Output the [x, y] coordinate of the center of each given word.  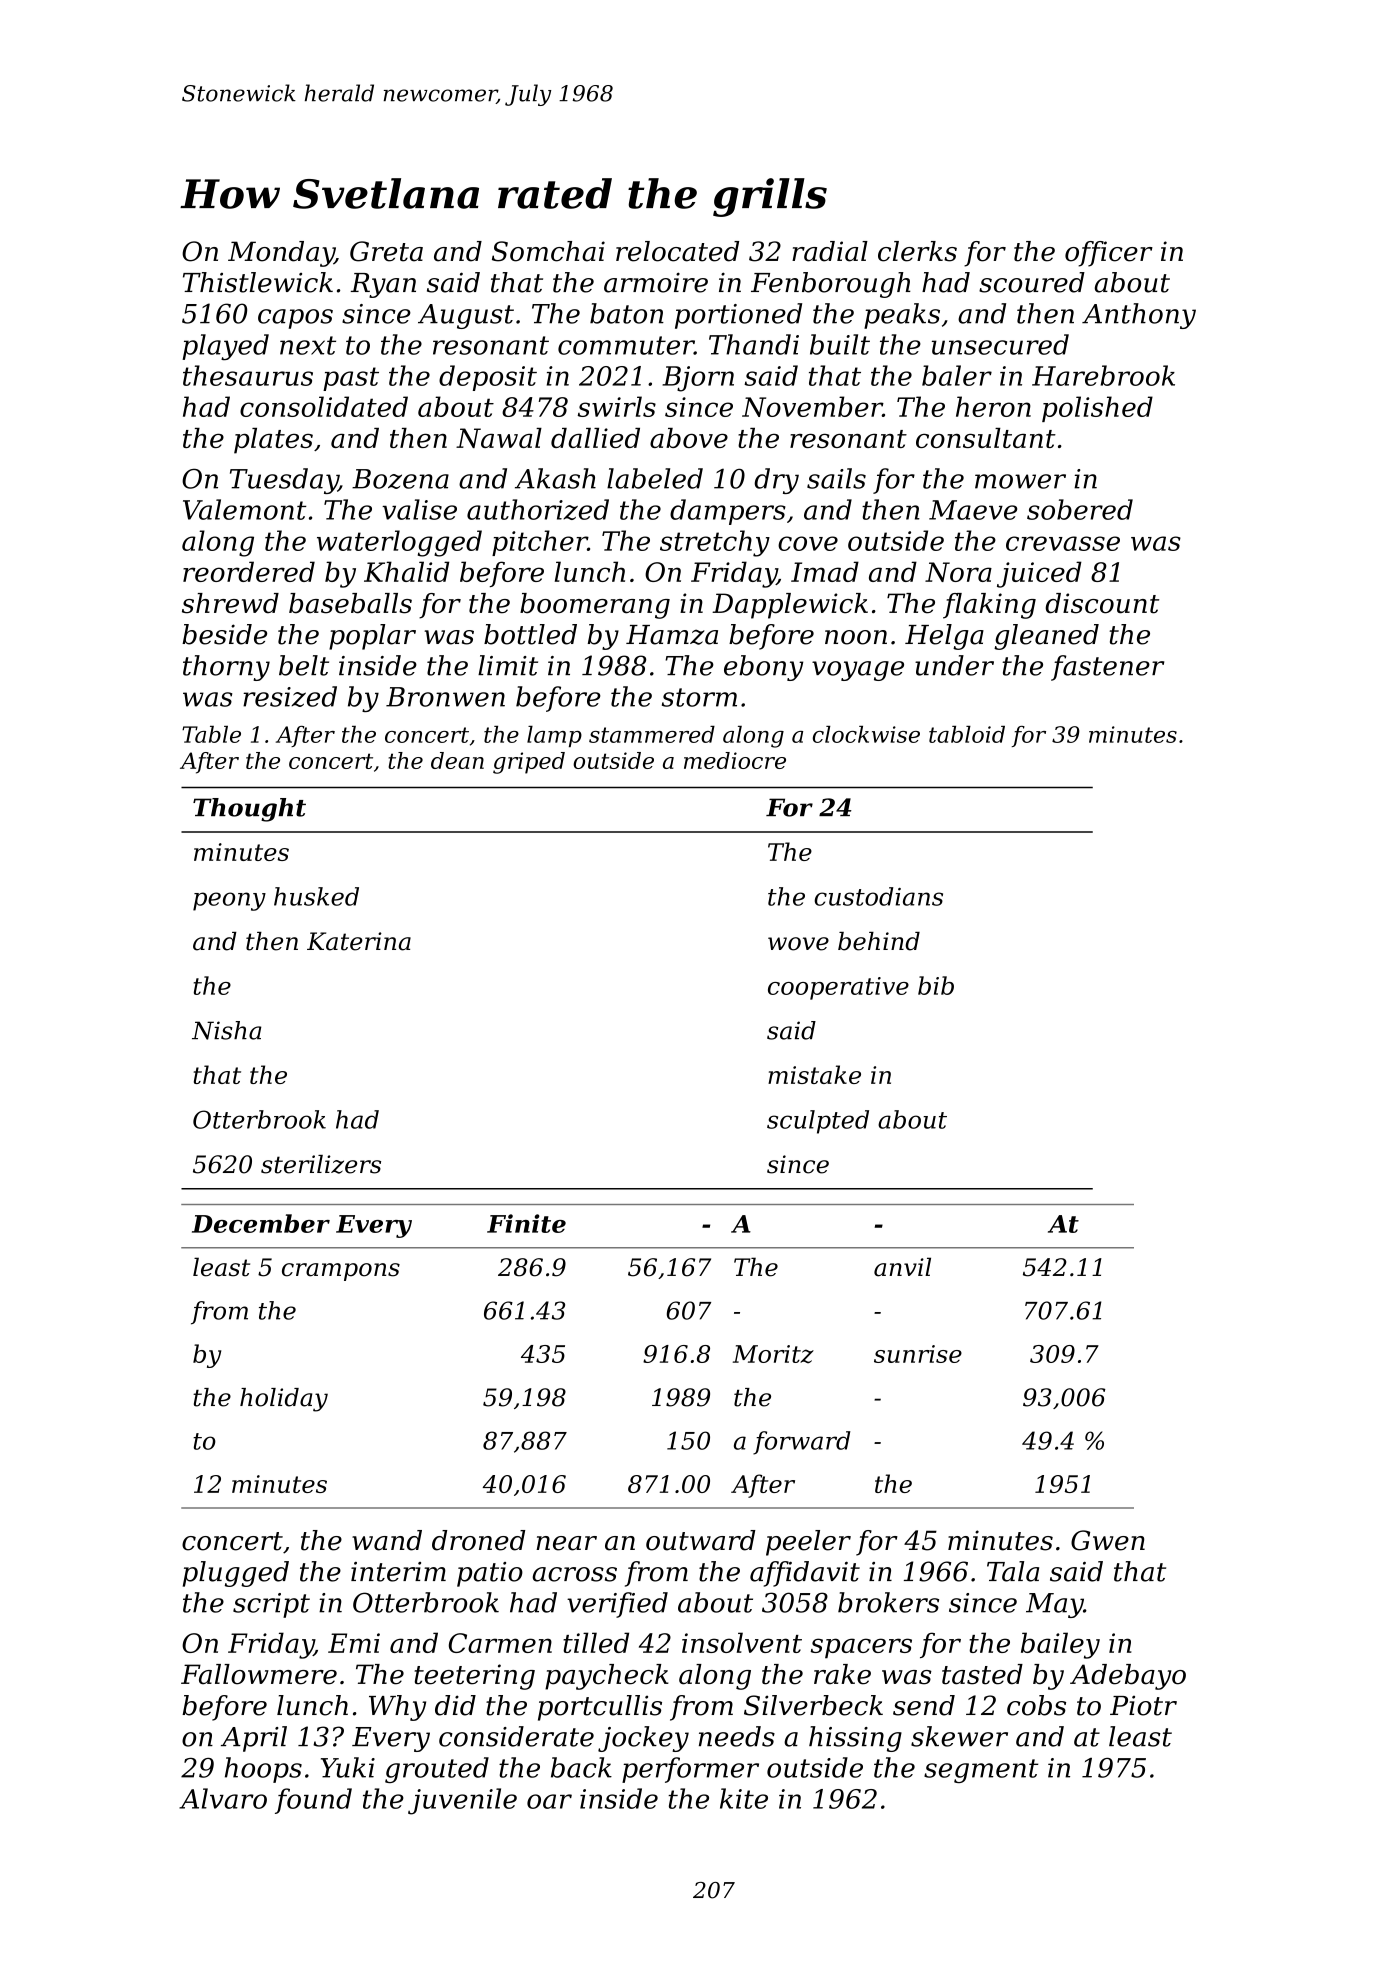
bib [936, 985]
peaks [902, 316]
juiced [1039, 574]
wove [798, 944]
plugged [236, 1574]
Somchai [548, 251]
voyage [858, 671]
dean [457, 760]
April [254, 1739]
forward [802, 1443]
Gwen [1108, 1540]
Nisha [226, 1030]
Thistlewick [258, 282]
